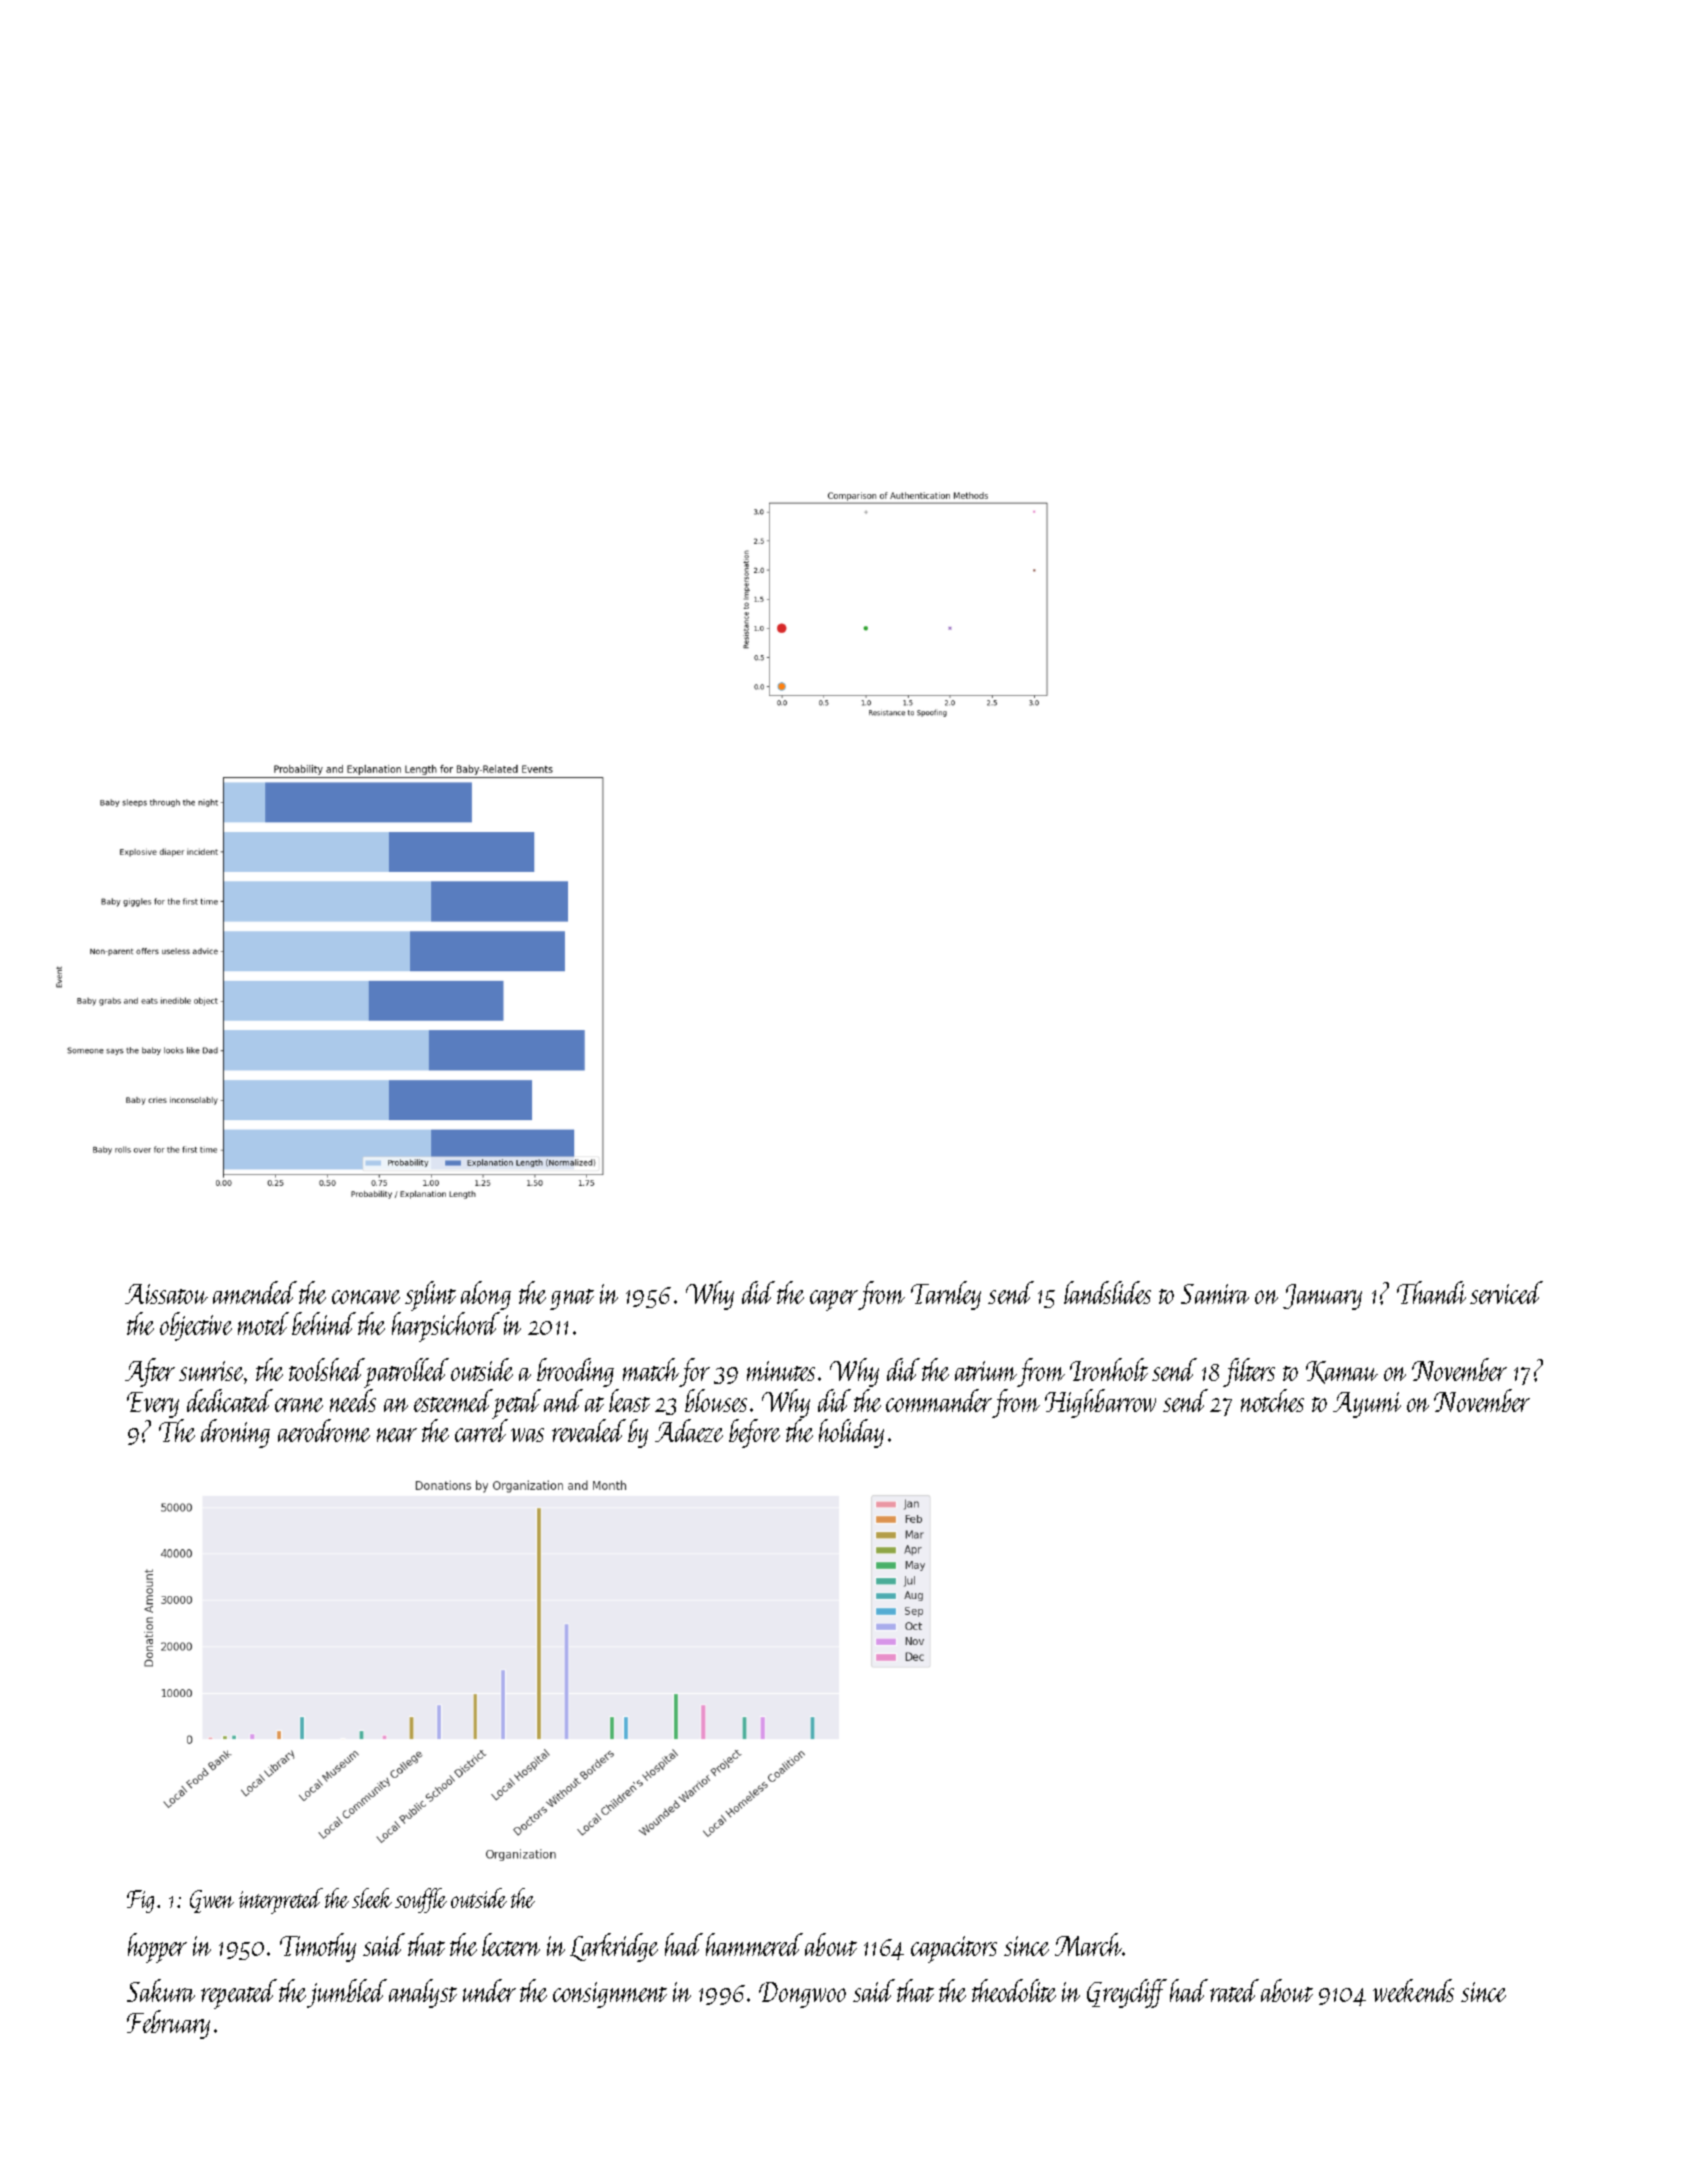 The image size is (1683, 2178). I want to click on Ayumi, so click(1367, 1405).
